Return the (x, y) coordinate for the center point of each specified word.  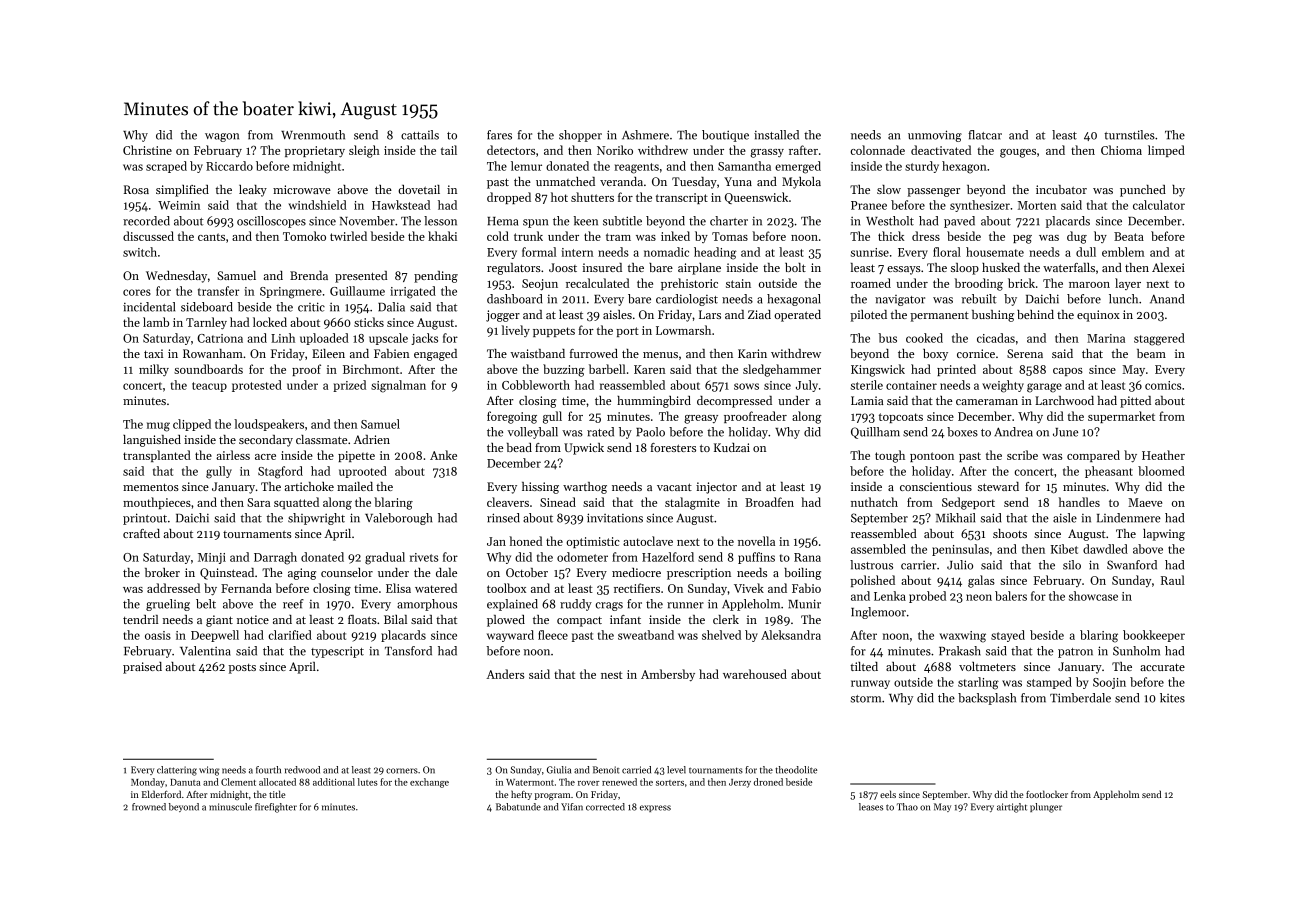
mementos (151, 487)
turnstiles (1129, 135)
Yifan (572, 807)
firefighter (276, 808)
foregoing (512, 417)
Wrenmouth (313, 135)
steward (998, 486)
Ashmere (645, 135)
